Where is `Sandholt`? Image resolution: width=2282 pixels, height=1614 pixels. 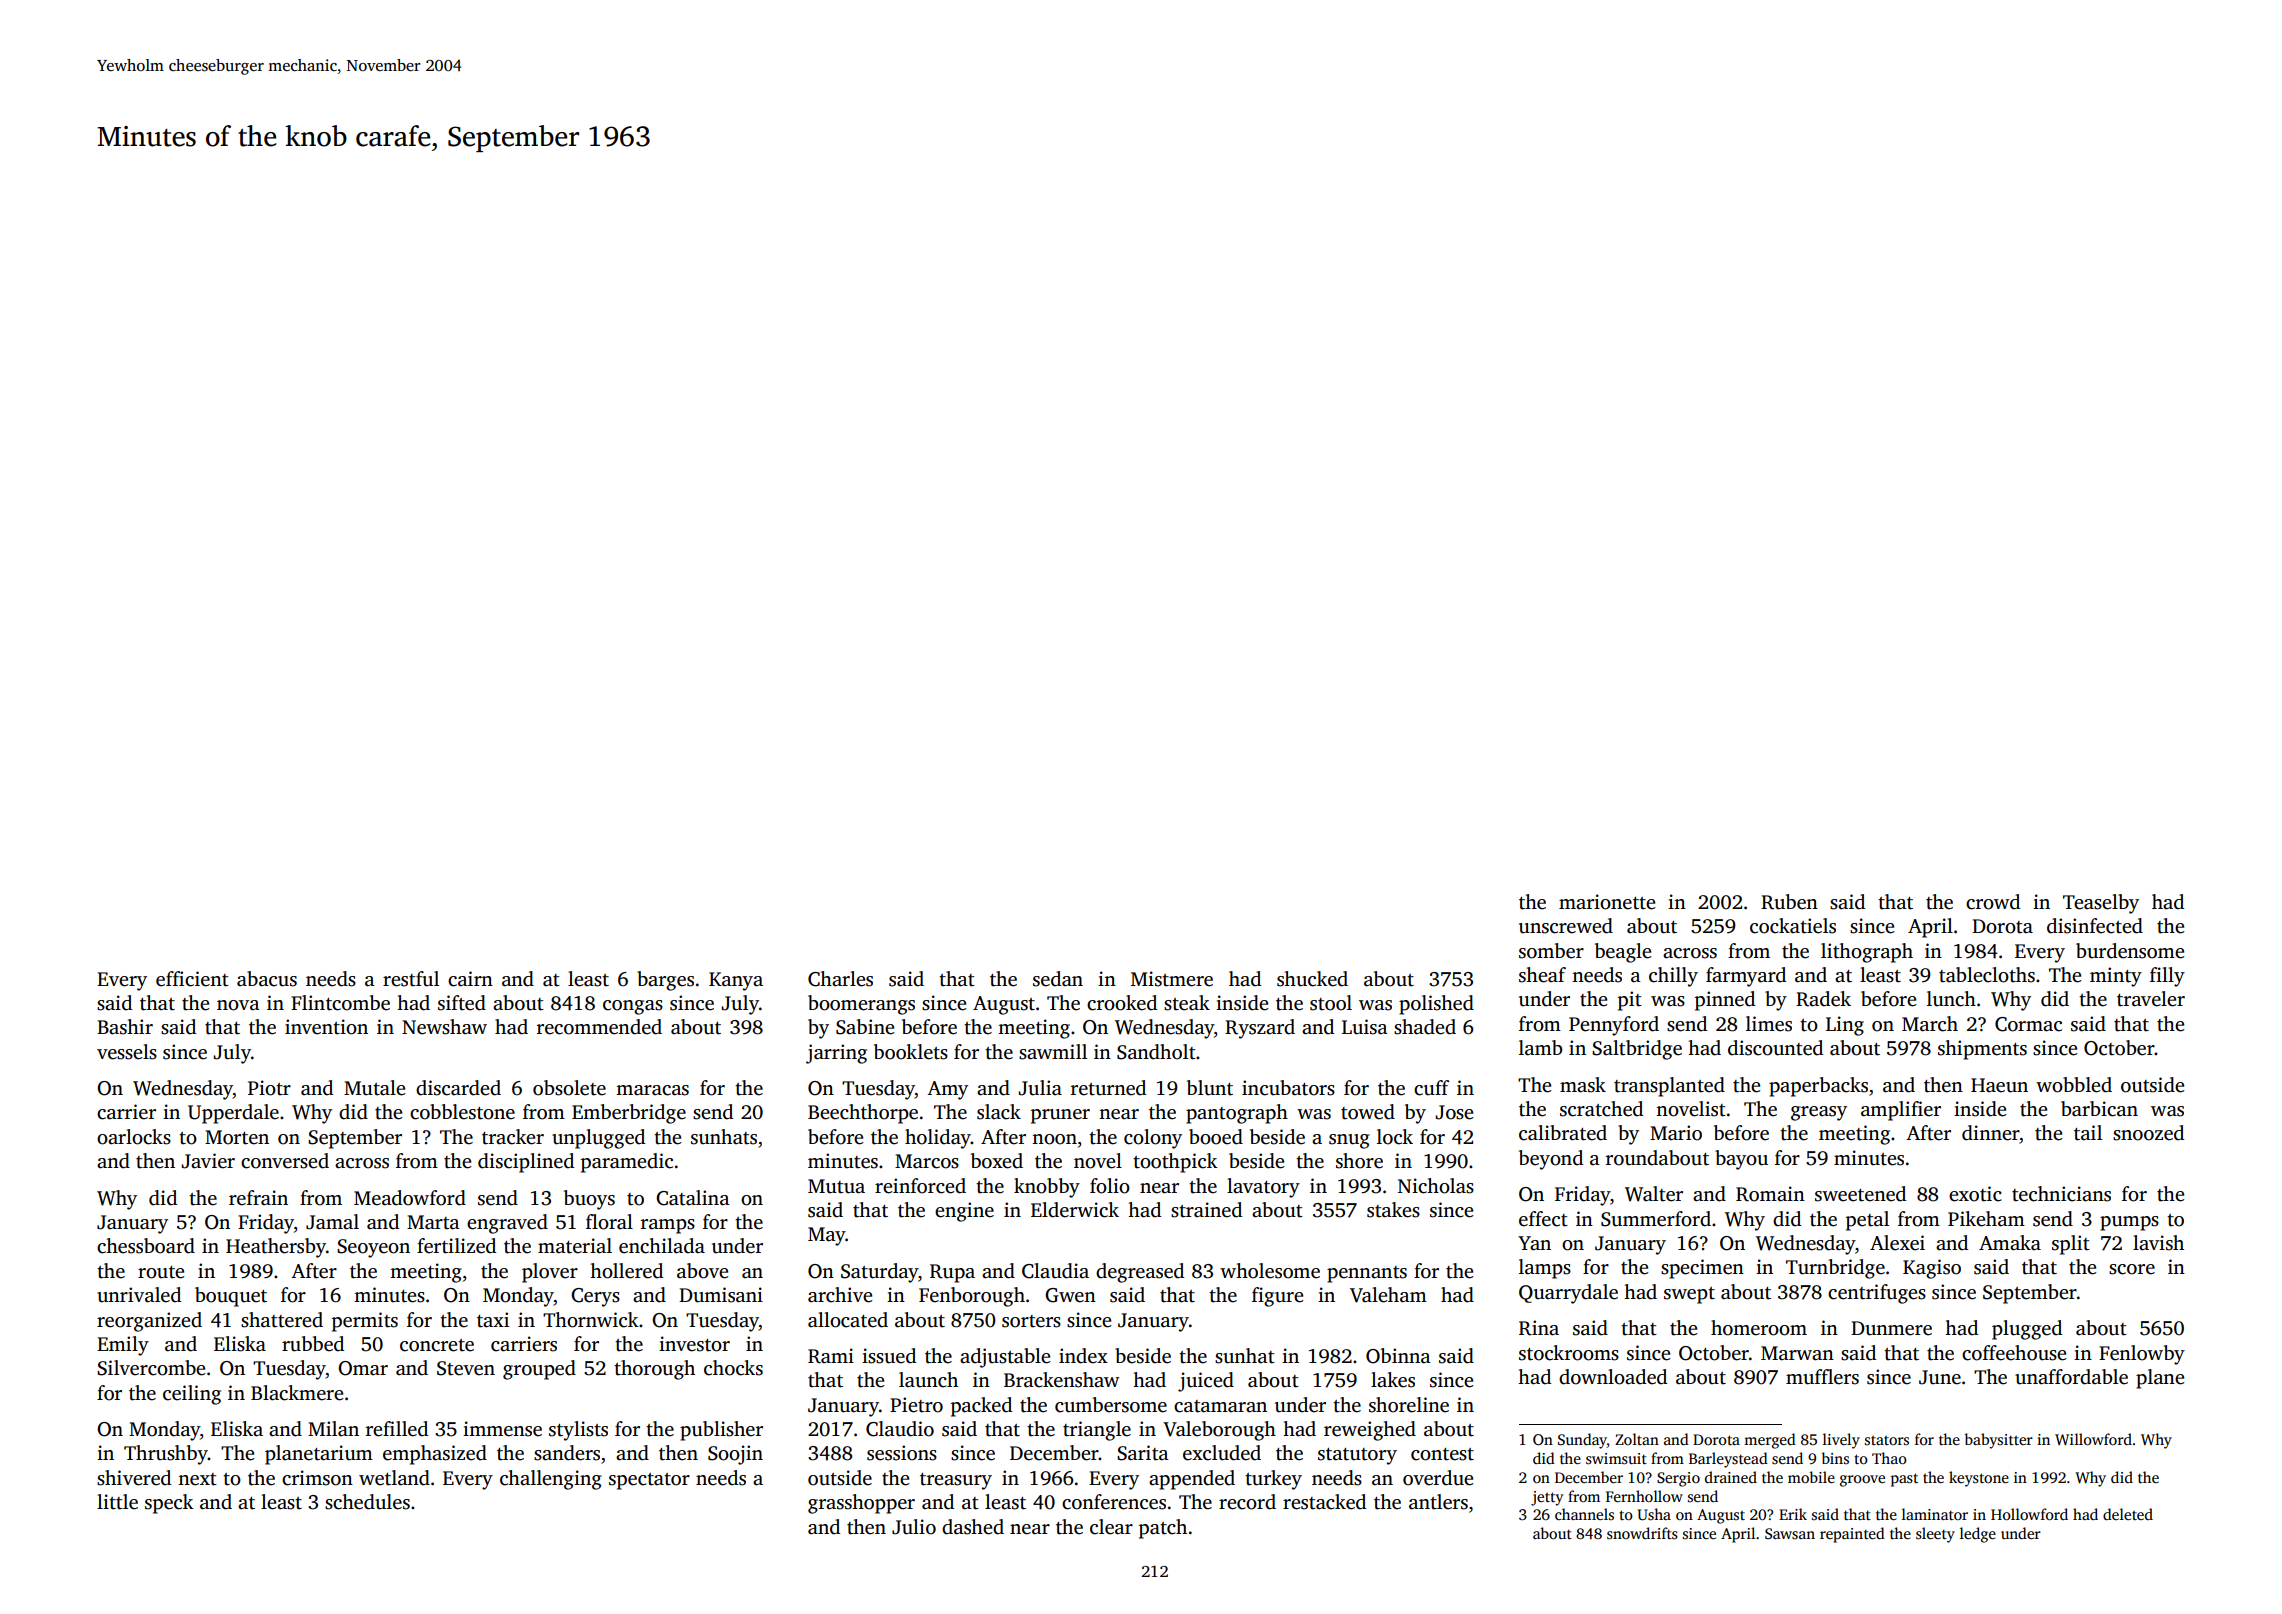
Sandholt is located at coordinates (1156, 1052).
